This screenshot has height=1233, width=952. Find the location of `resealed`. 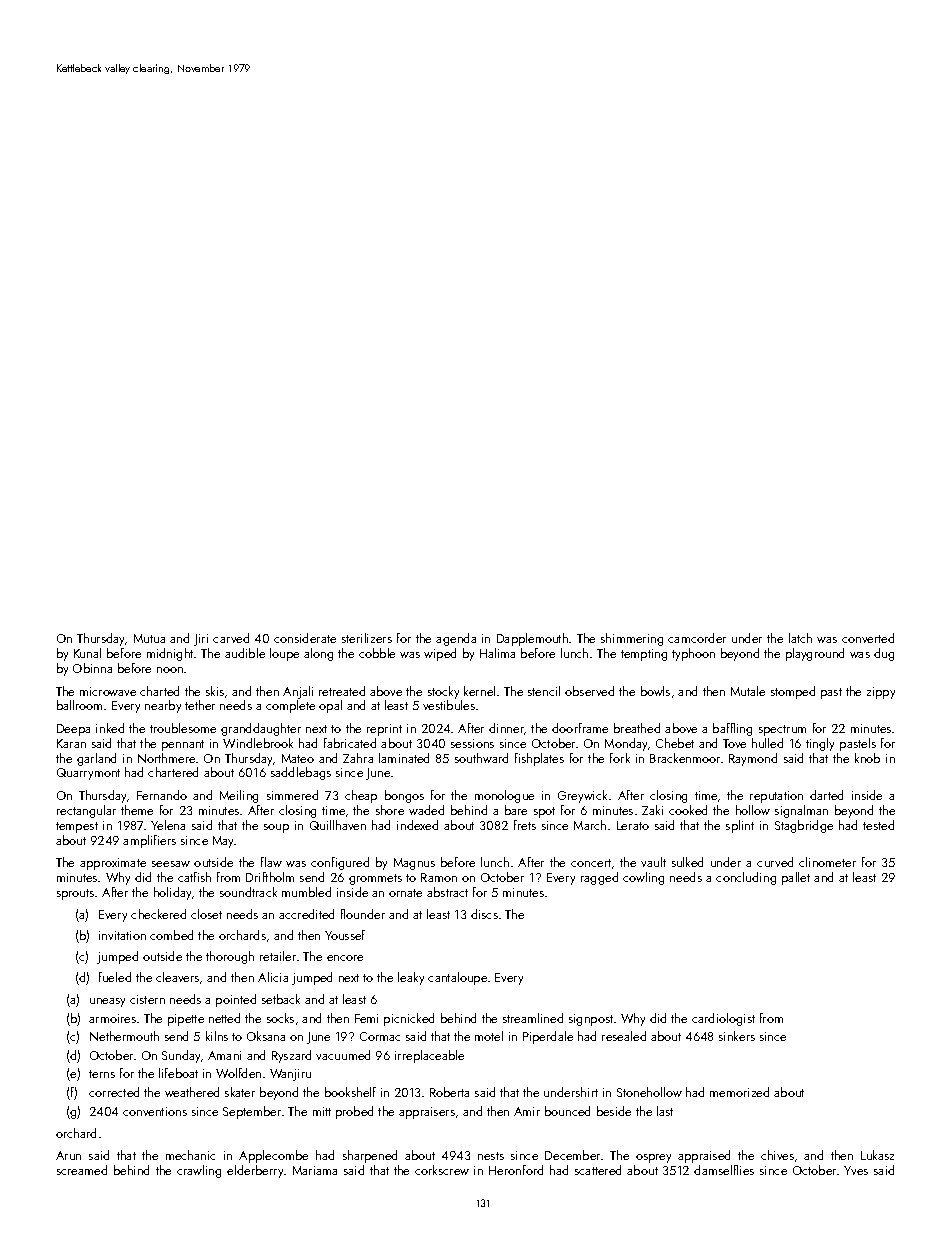

resealed is located at coordinates (624, 1036).
